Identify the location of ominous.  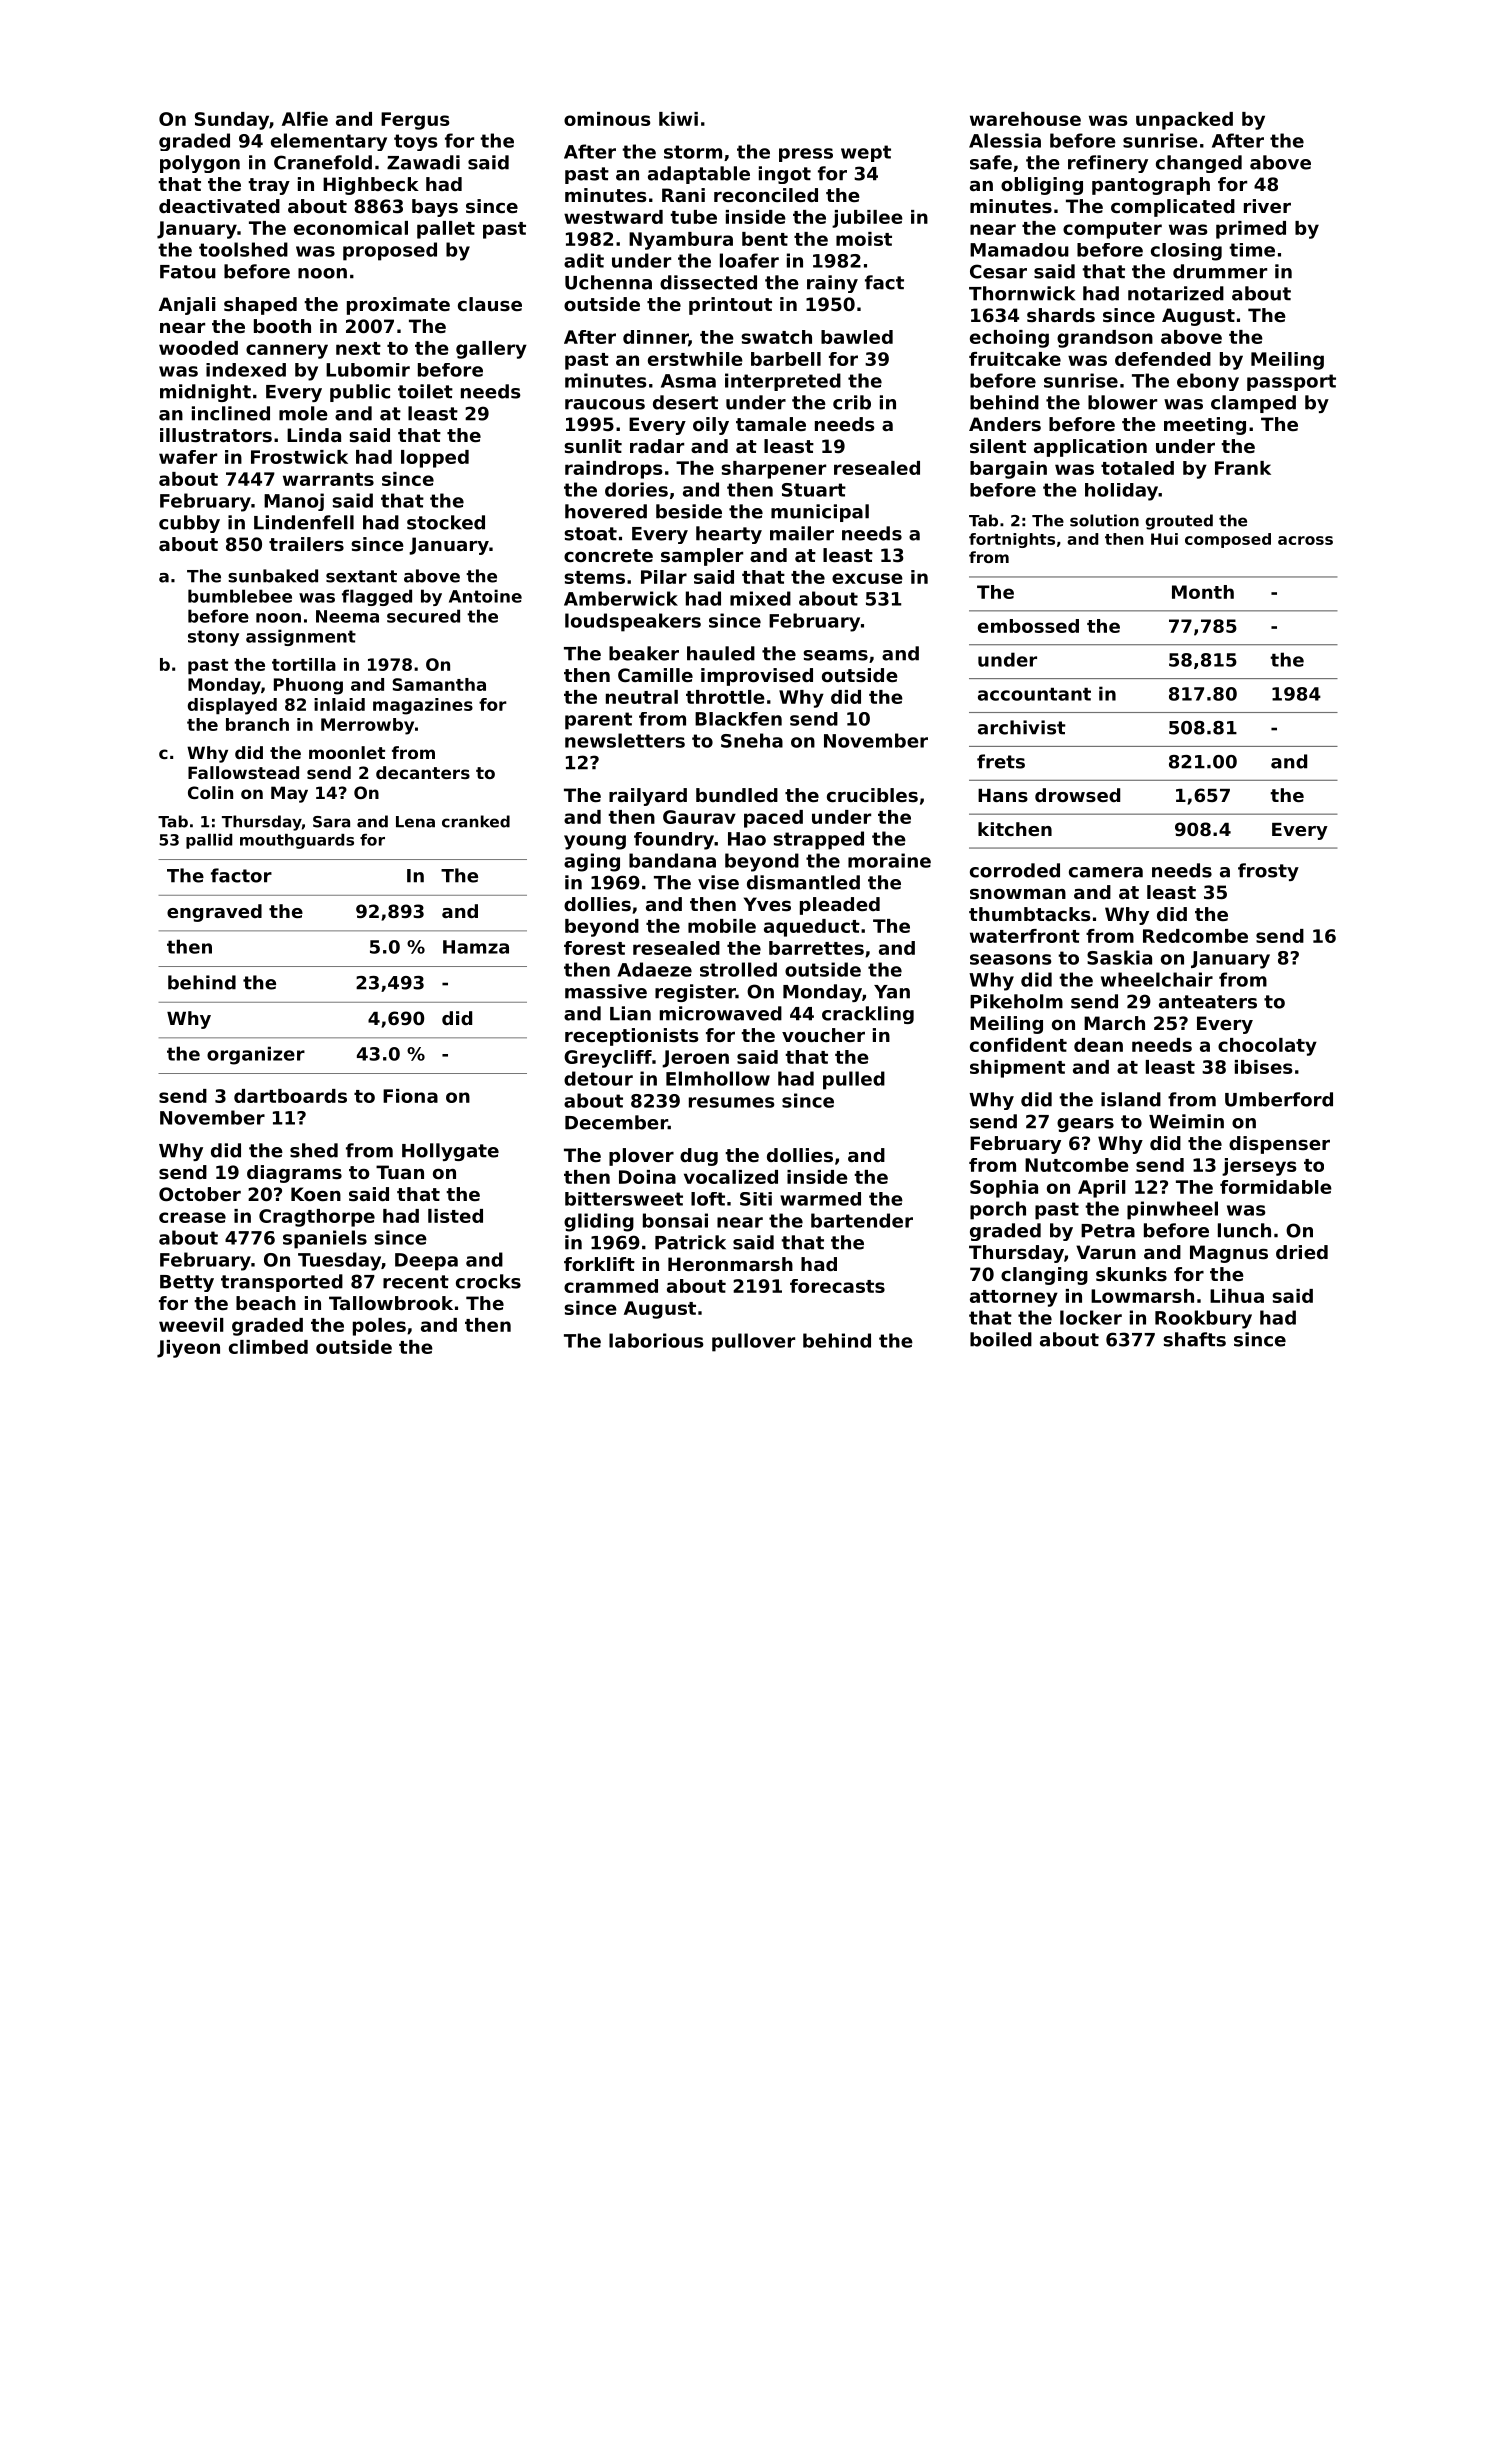
(607, 119).
